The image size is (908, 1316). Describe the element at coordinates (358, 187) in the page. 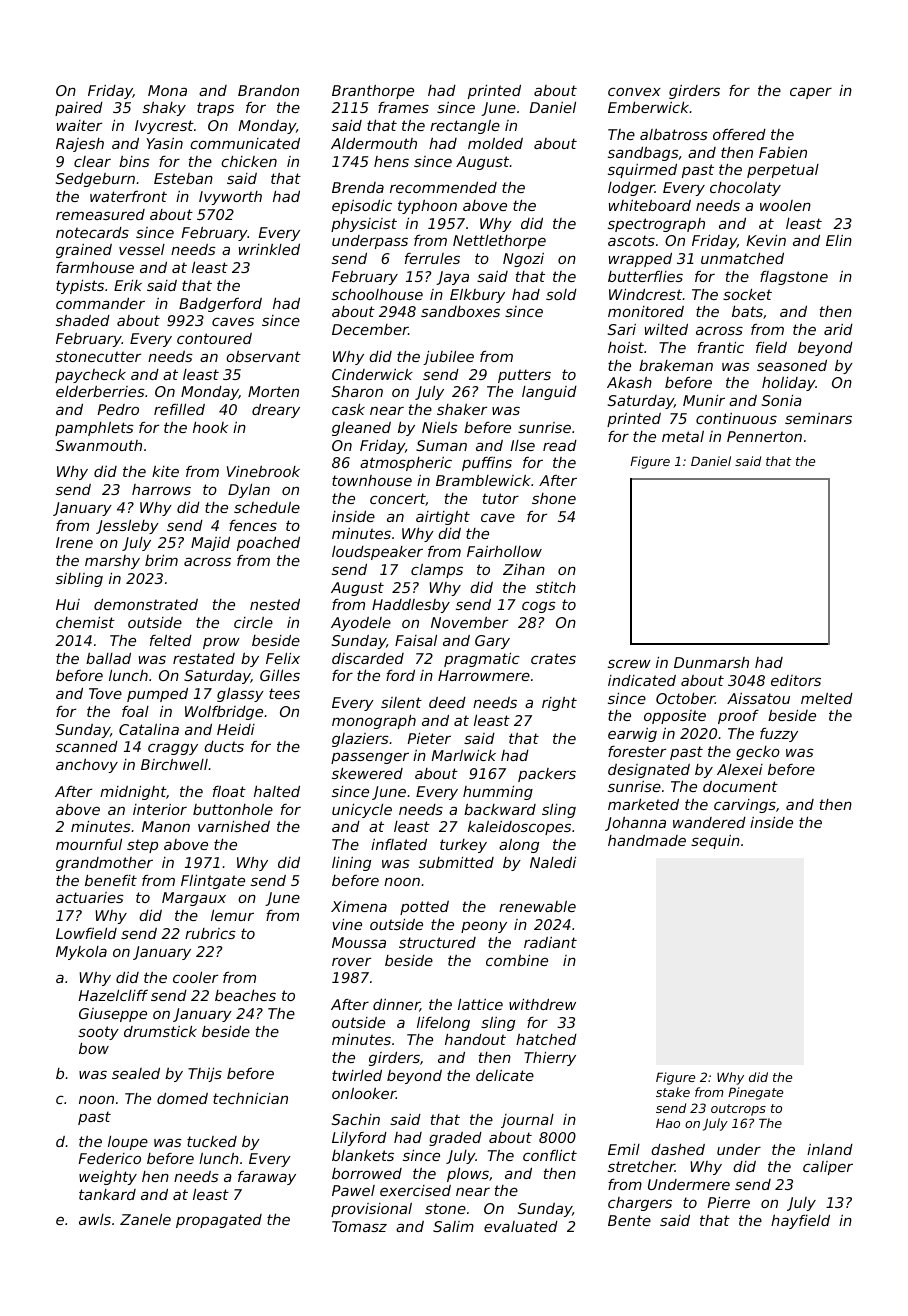

I see `Brenda` at that location.
